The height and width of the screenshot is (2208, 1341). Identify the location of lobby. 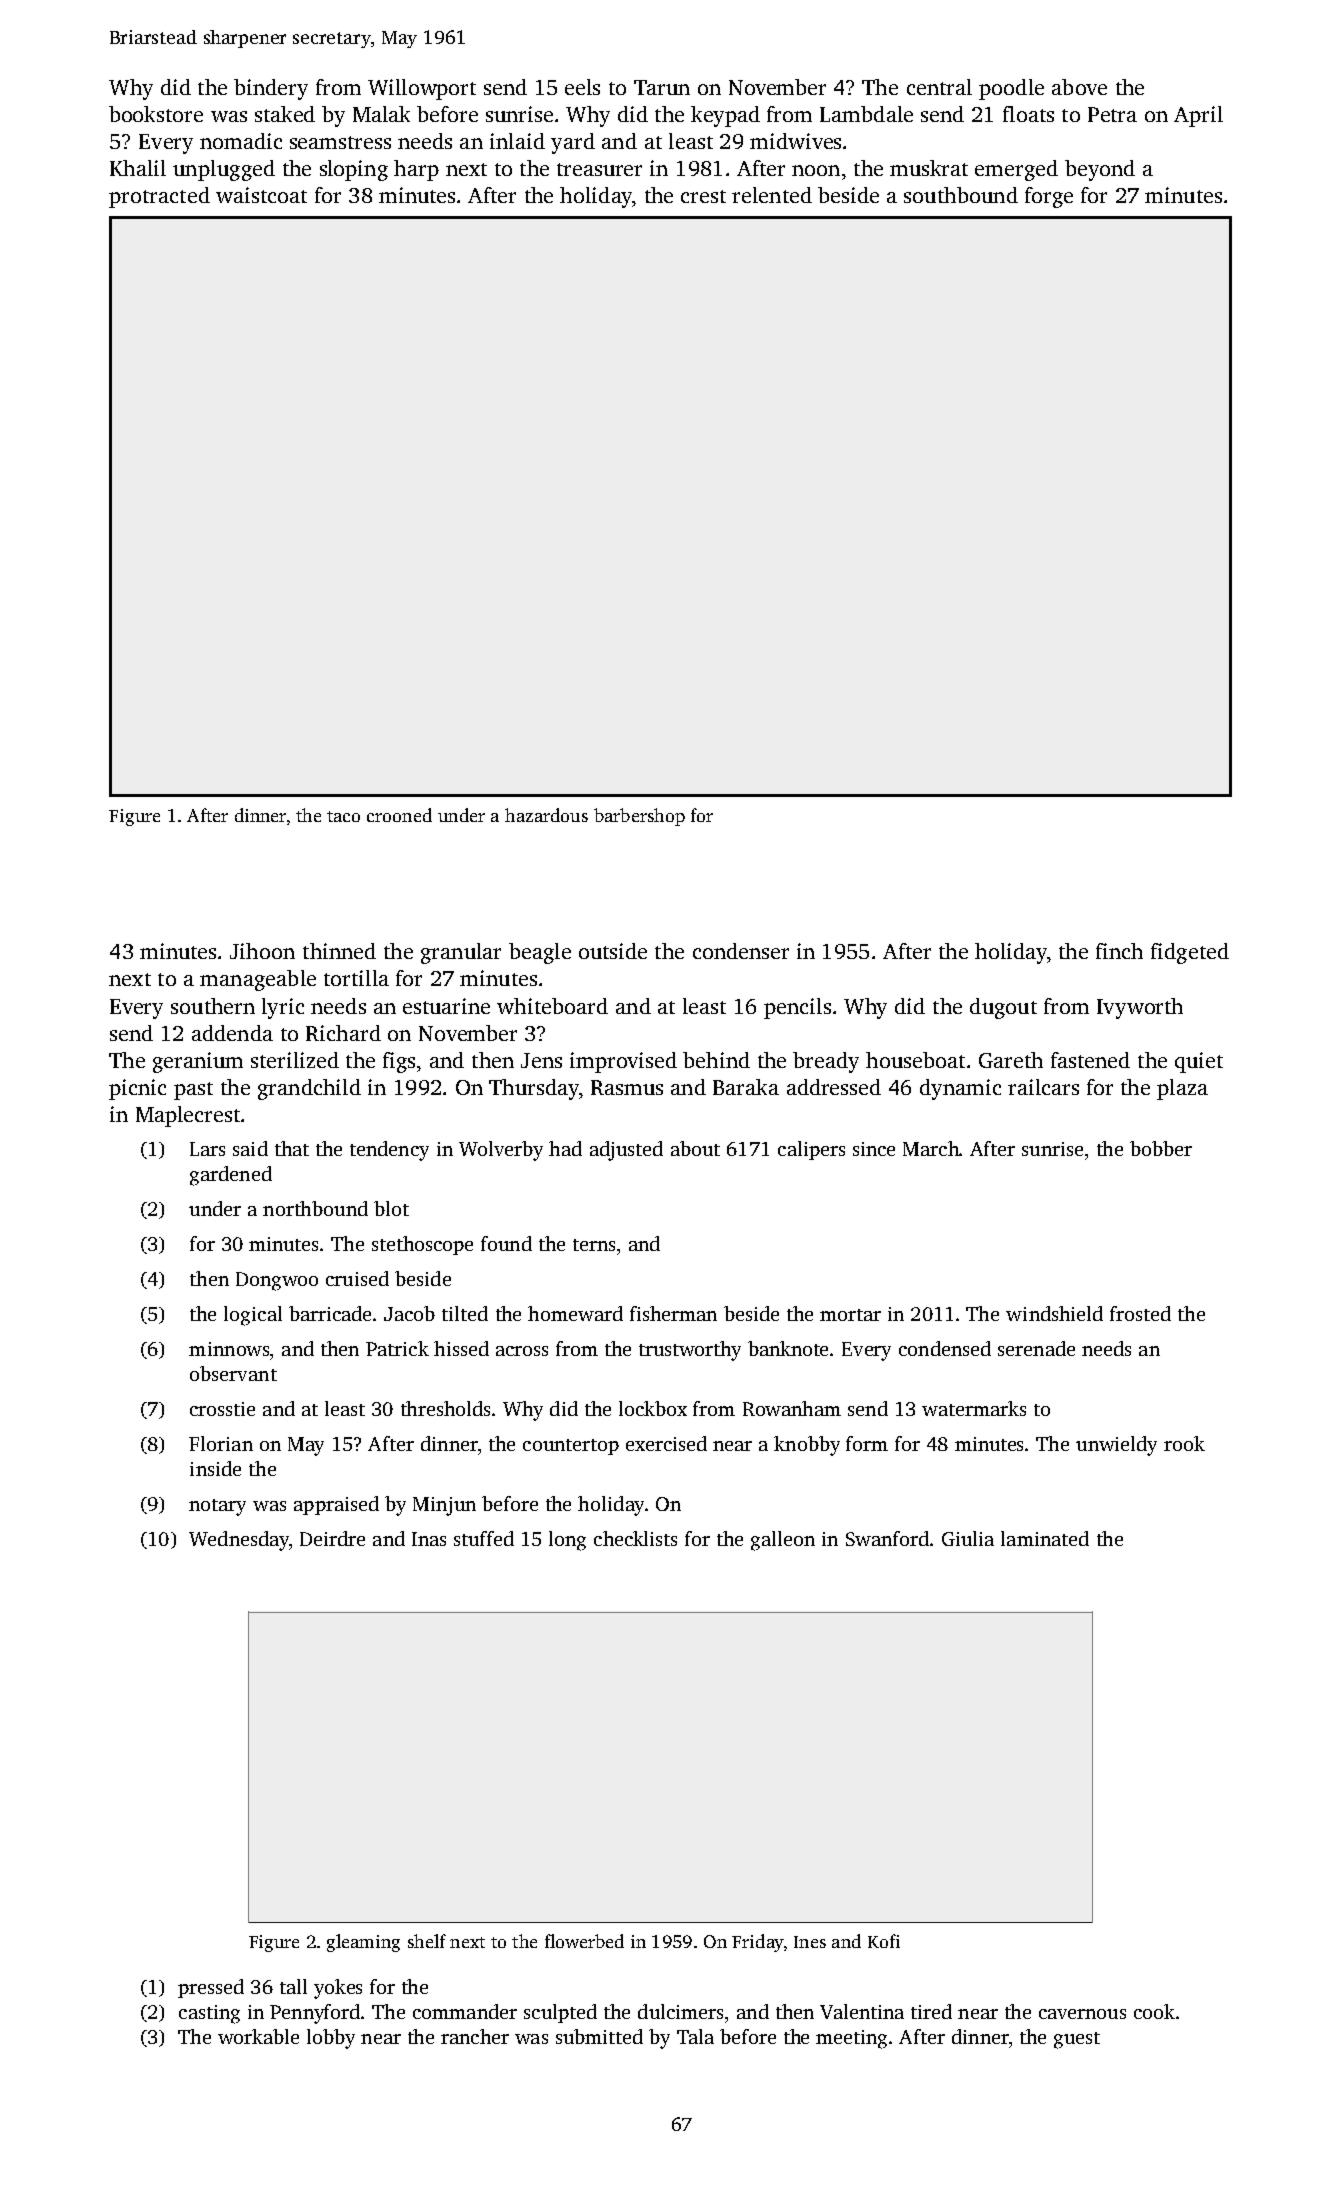
(331, 2039).
